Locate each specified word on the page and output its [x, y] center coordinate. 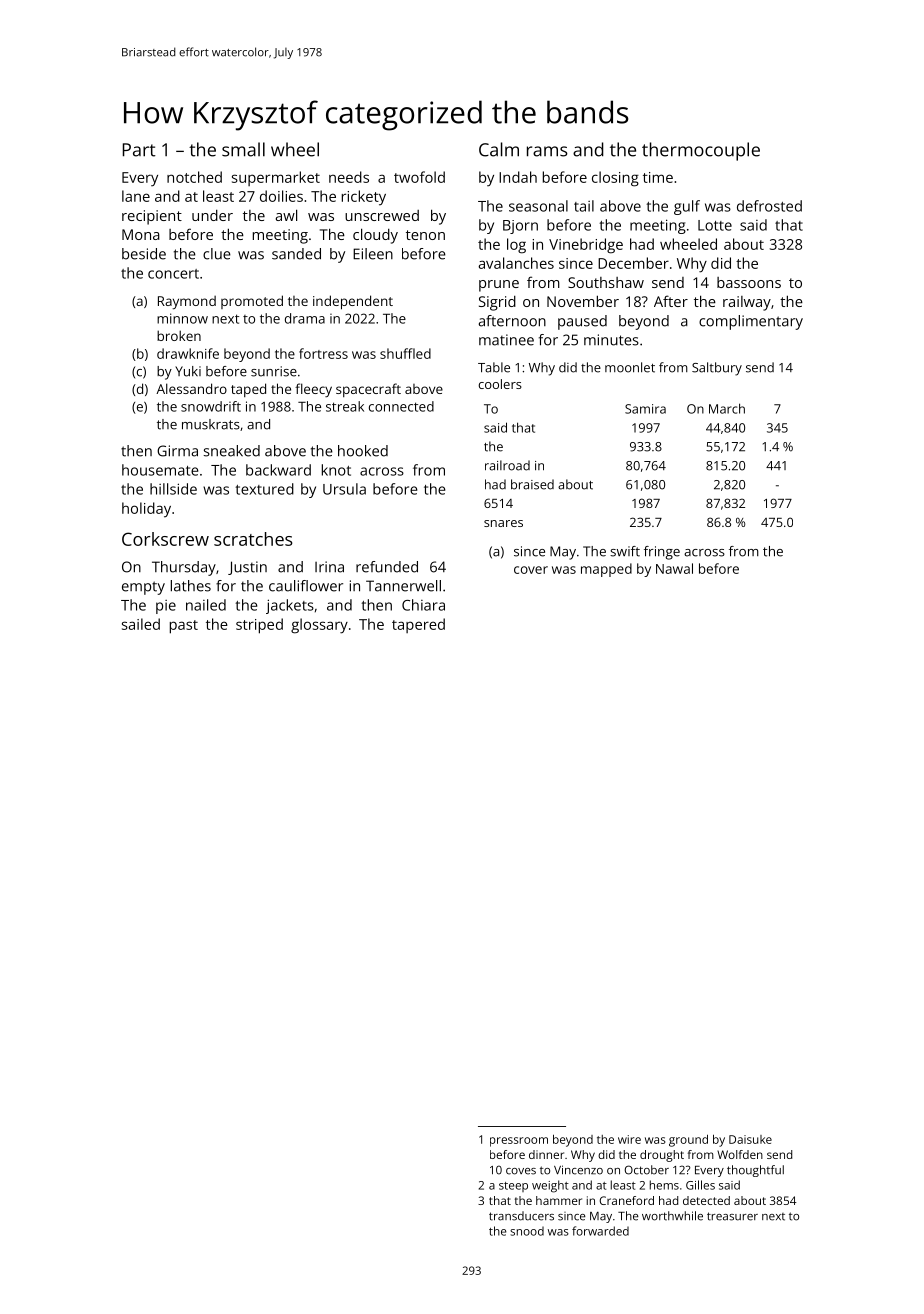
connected [401, 406]
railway [747, 303]
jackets [290, 606]
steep [513, 1187]
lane [136, 196]
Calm [499, 149]
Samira [645, 409]
